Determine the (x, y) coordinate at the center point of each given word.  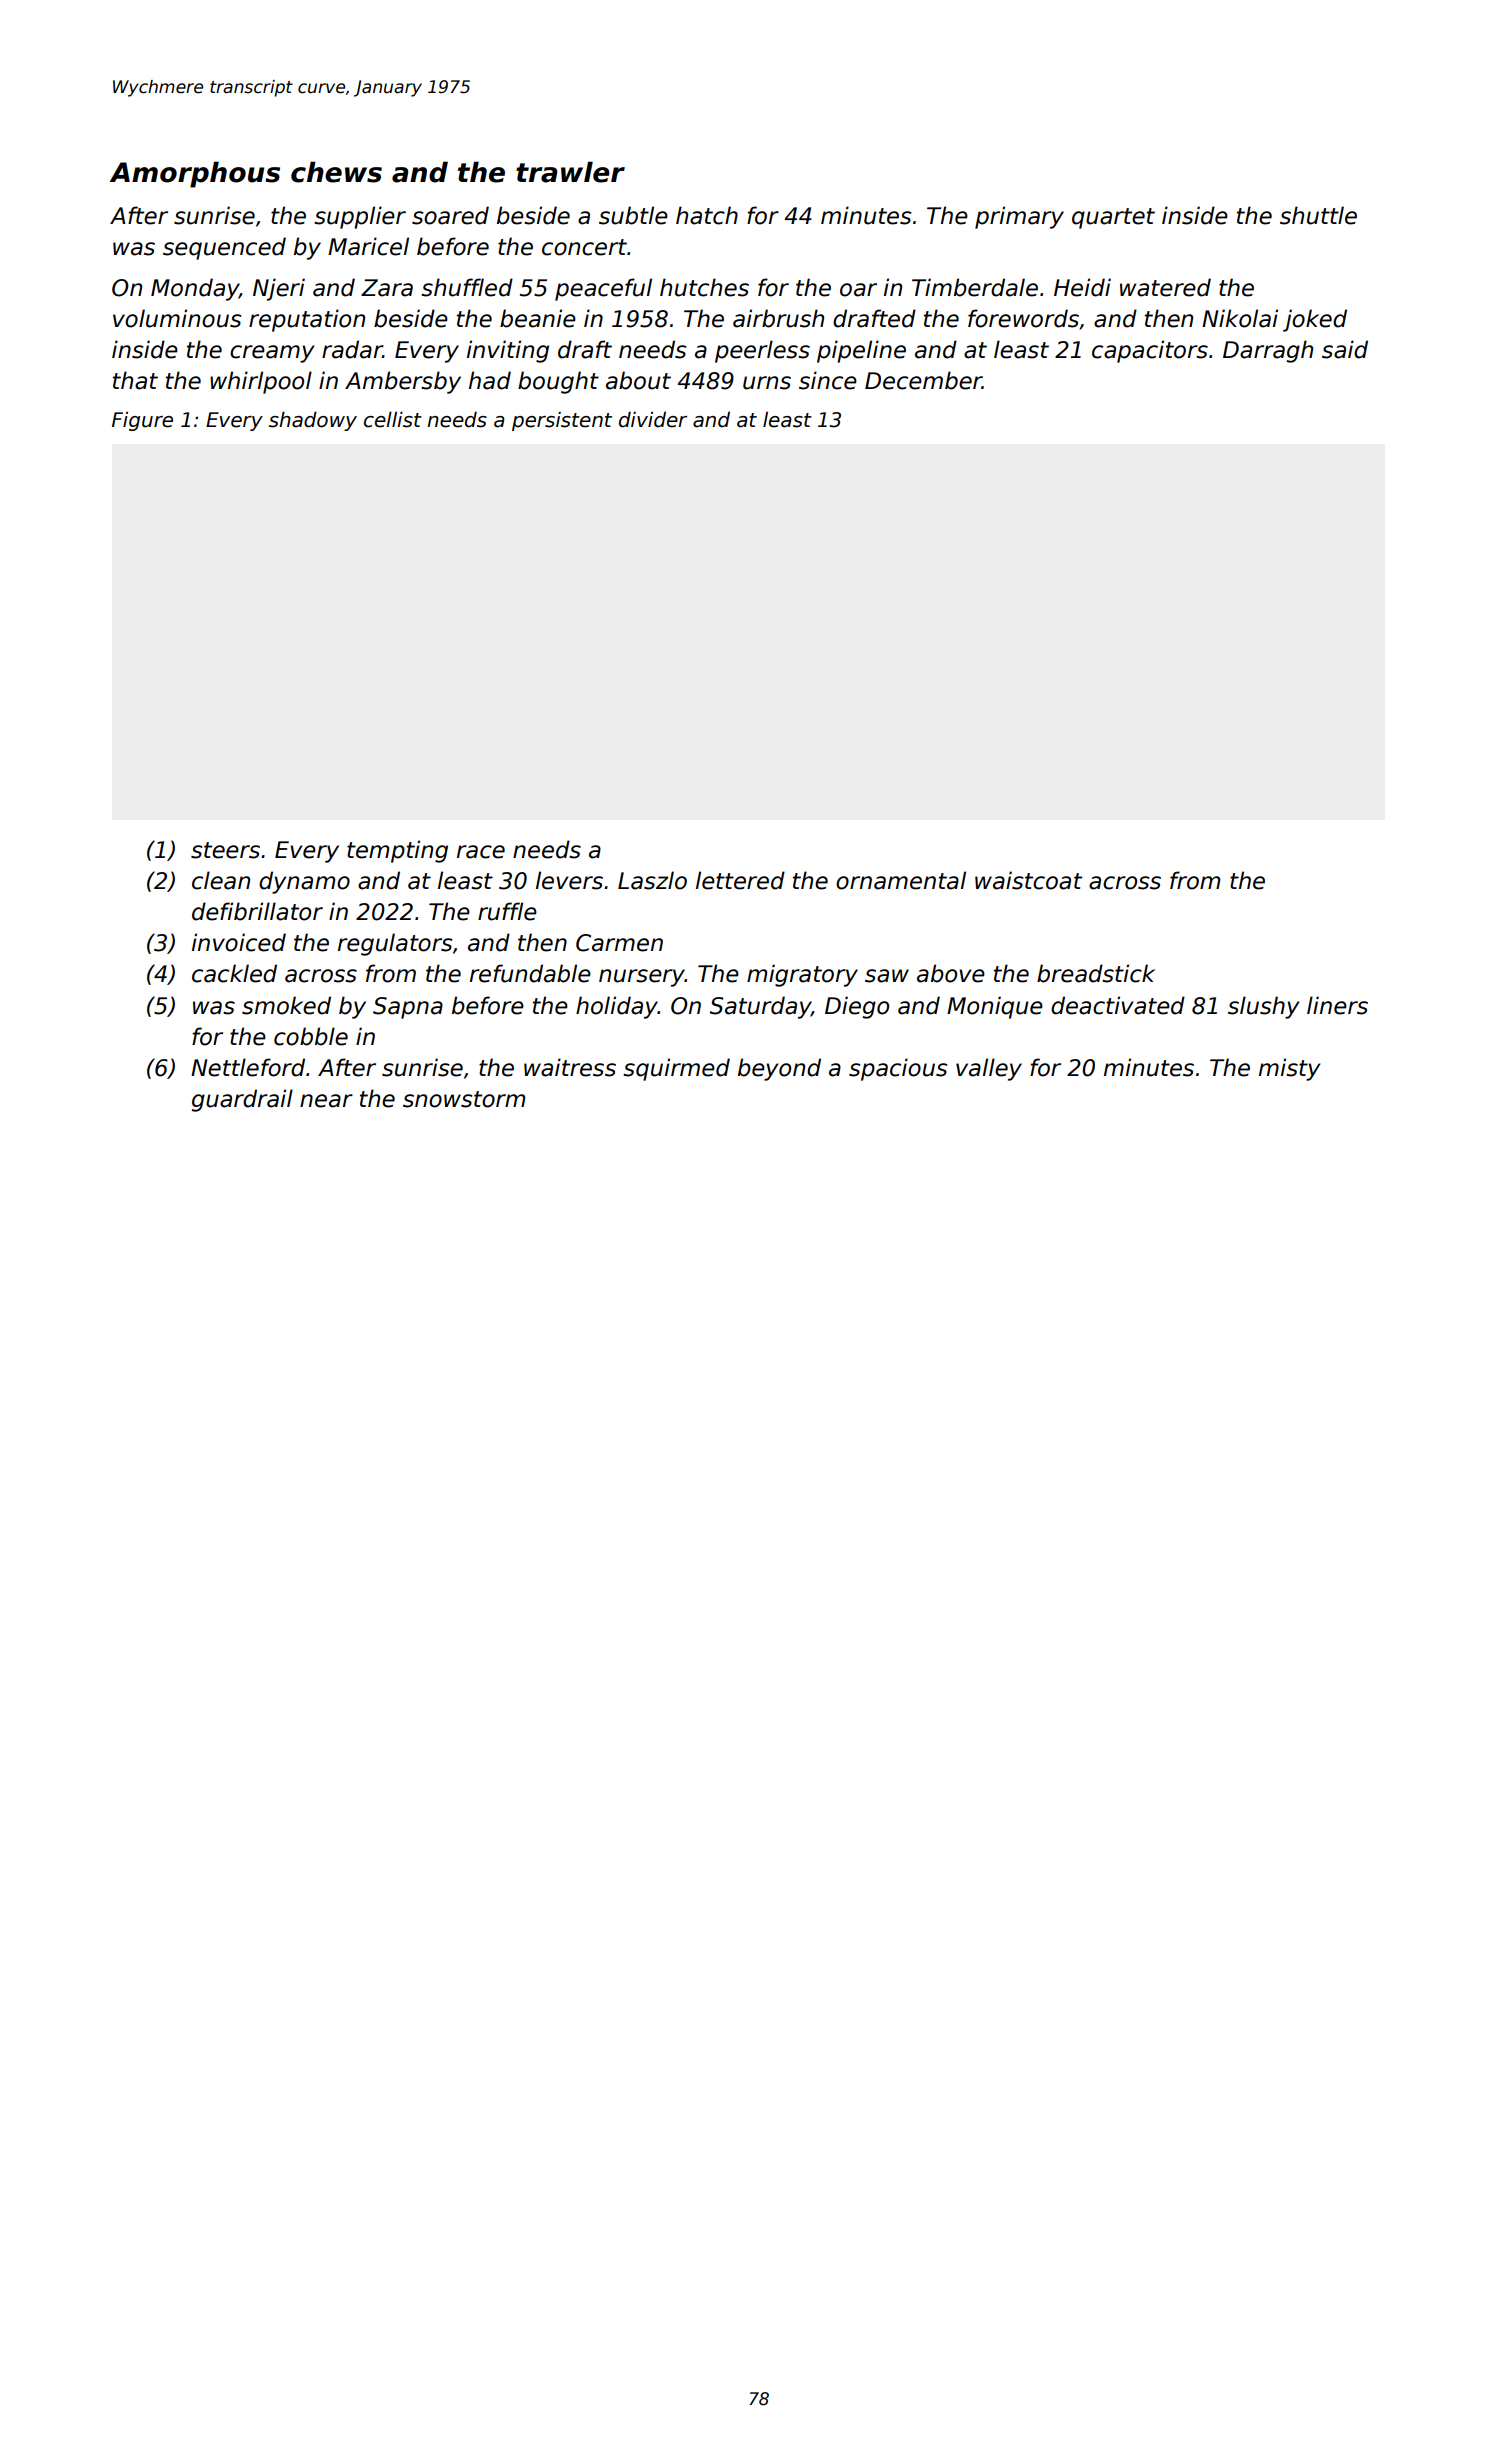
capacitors (1150, 351)
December (923, 380)
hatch (707, 215)
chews (336, 172)
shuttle (1318, 215)
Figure (142, 421)
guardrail (242, 1100)
